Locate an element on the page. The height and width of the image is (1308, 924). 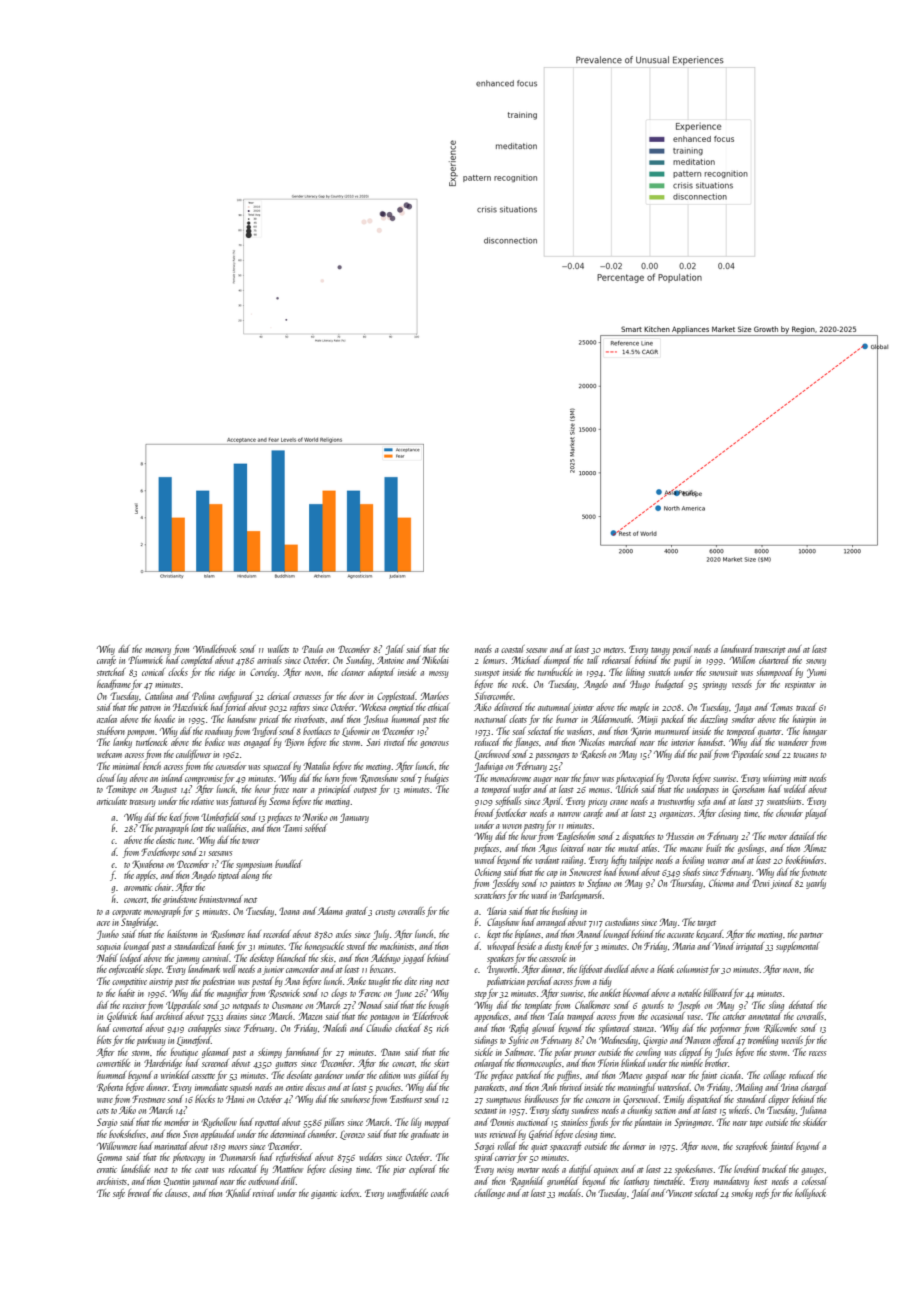
recess is located at coordinates (817, 1053).
